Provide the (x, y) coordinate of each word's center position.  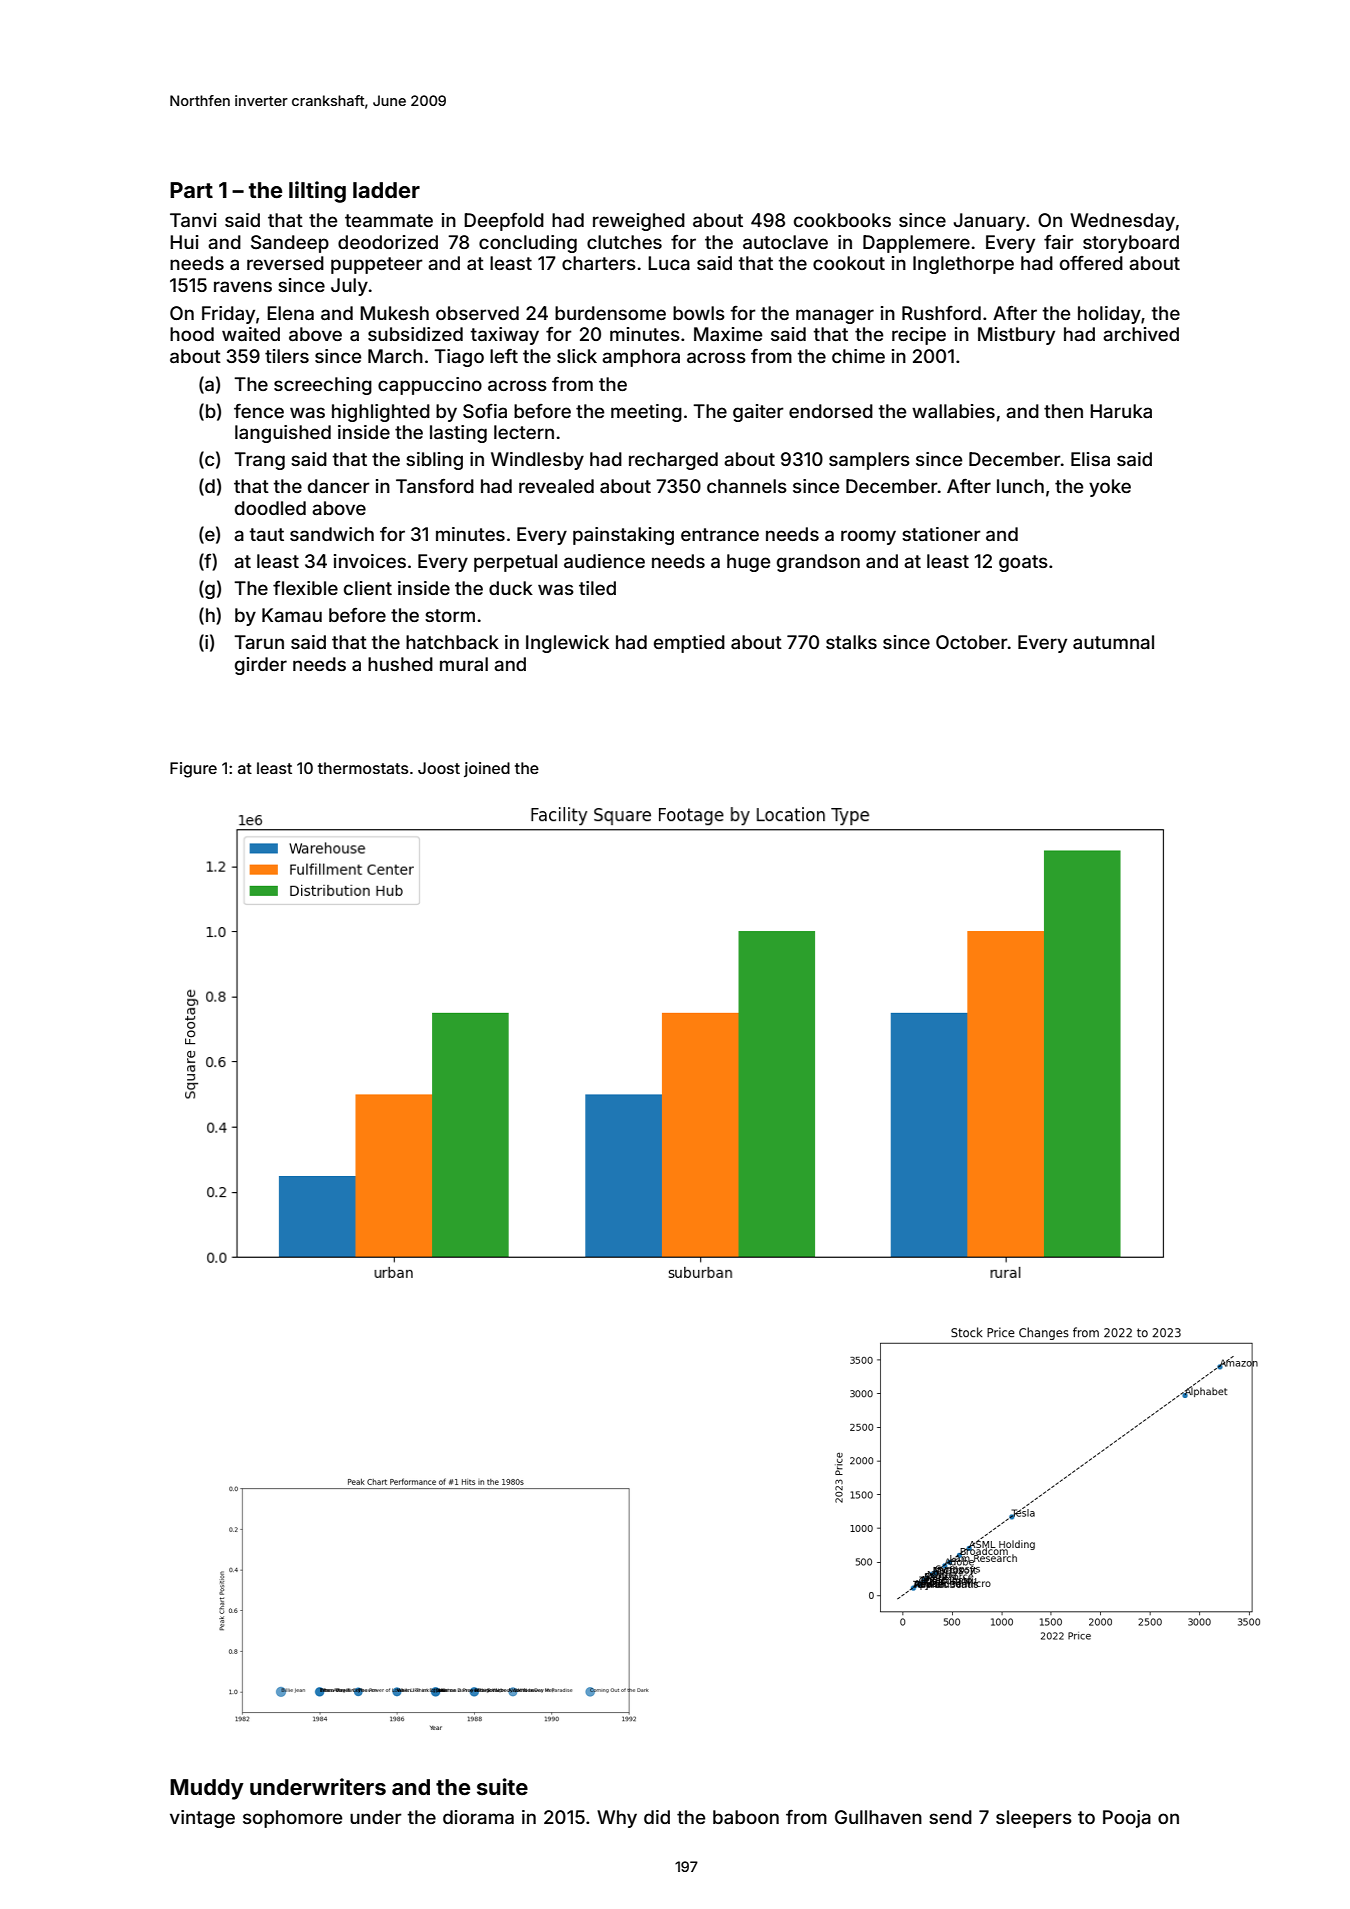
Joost (439, 768)
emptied (689, 644)
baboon (746, 1817)
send (950, 1817)
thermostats (363, 768)
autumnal (1113, 642)
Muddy (207, 1789)
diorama (478, 1817)
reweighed (639, 222)
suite (502, 1786)
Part (191, 190)
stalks (851, 642)
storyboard (1131, 244)
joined (487, 769)
